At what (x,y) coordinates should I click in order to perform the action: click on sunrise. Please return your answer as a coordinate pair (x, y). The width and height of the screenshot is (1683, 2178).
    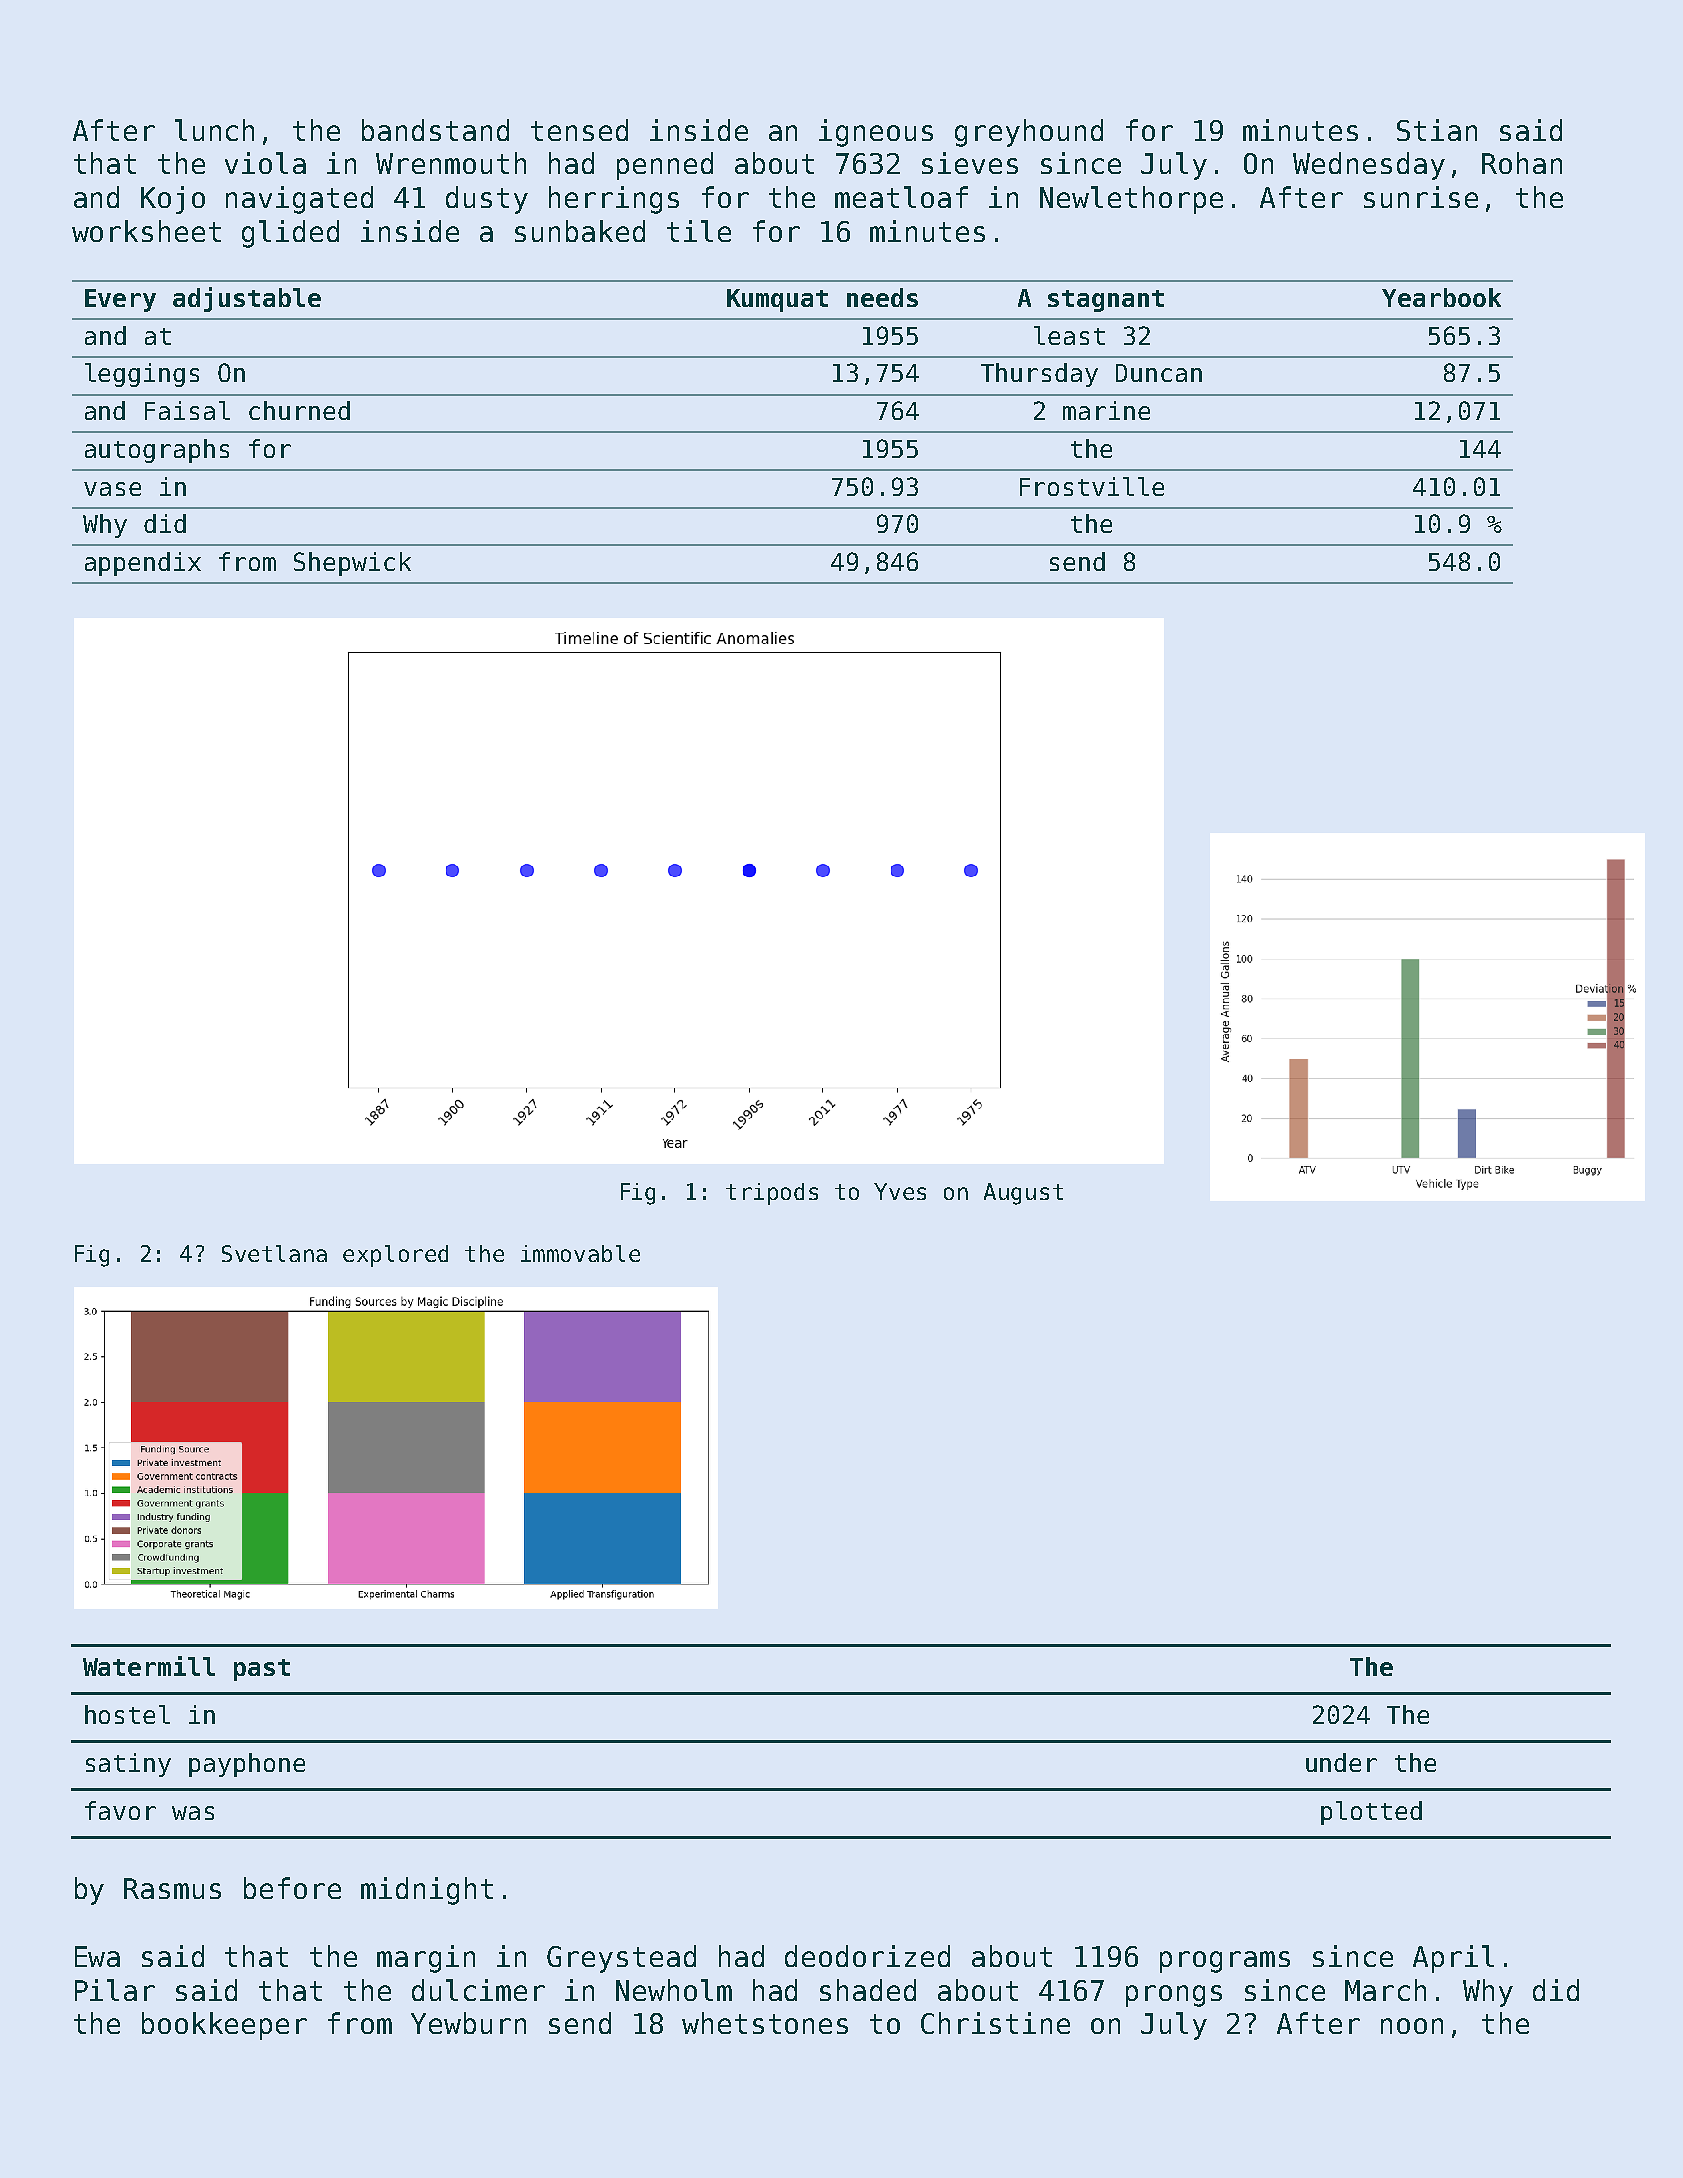
    Looking at the image, I should click on (1421, 197).
